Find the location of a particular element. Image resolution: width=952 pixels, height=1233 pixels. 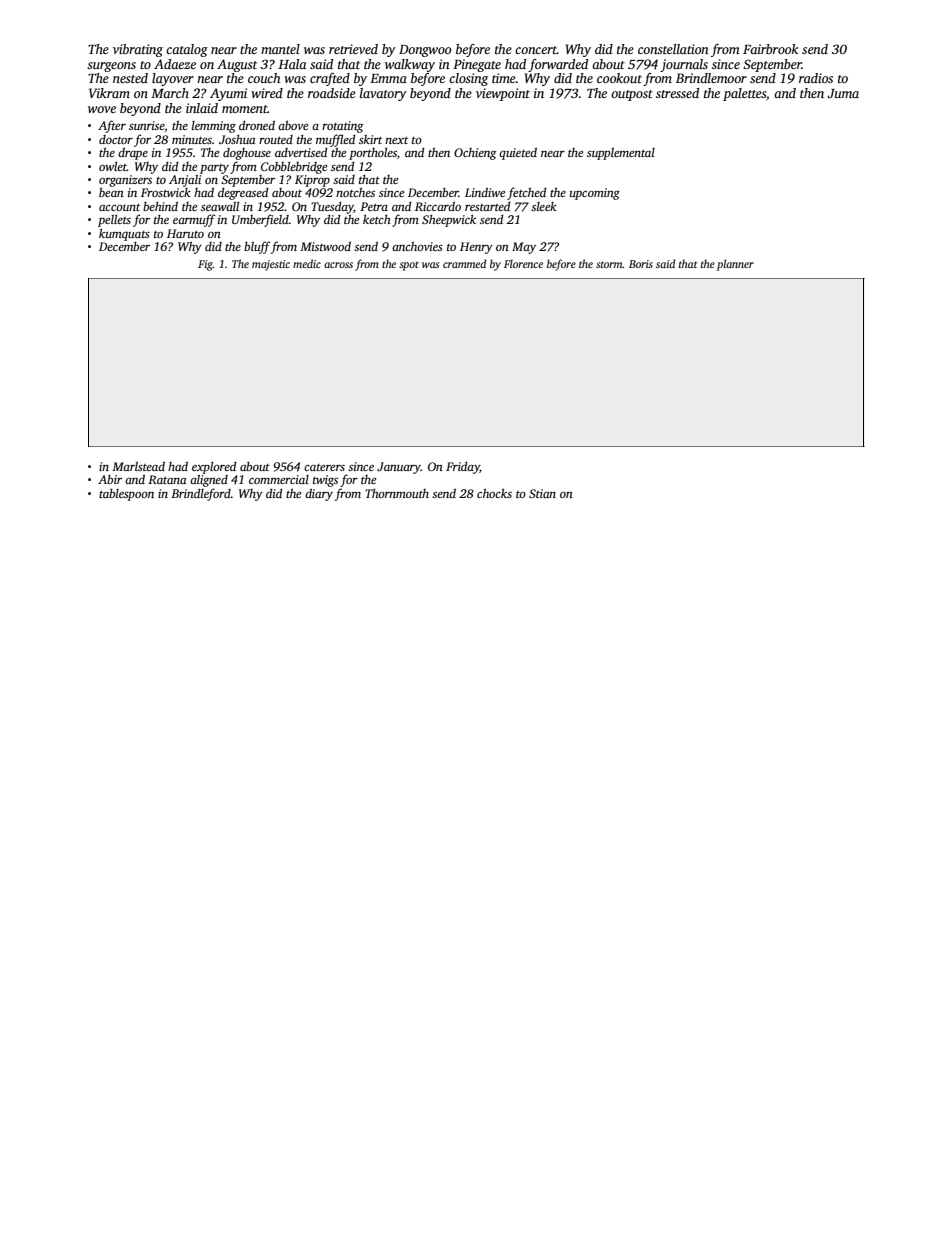

catalog is located at coordinates (187, 50).
